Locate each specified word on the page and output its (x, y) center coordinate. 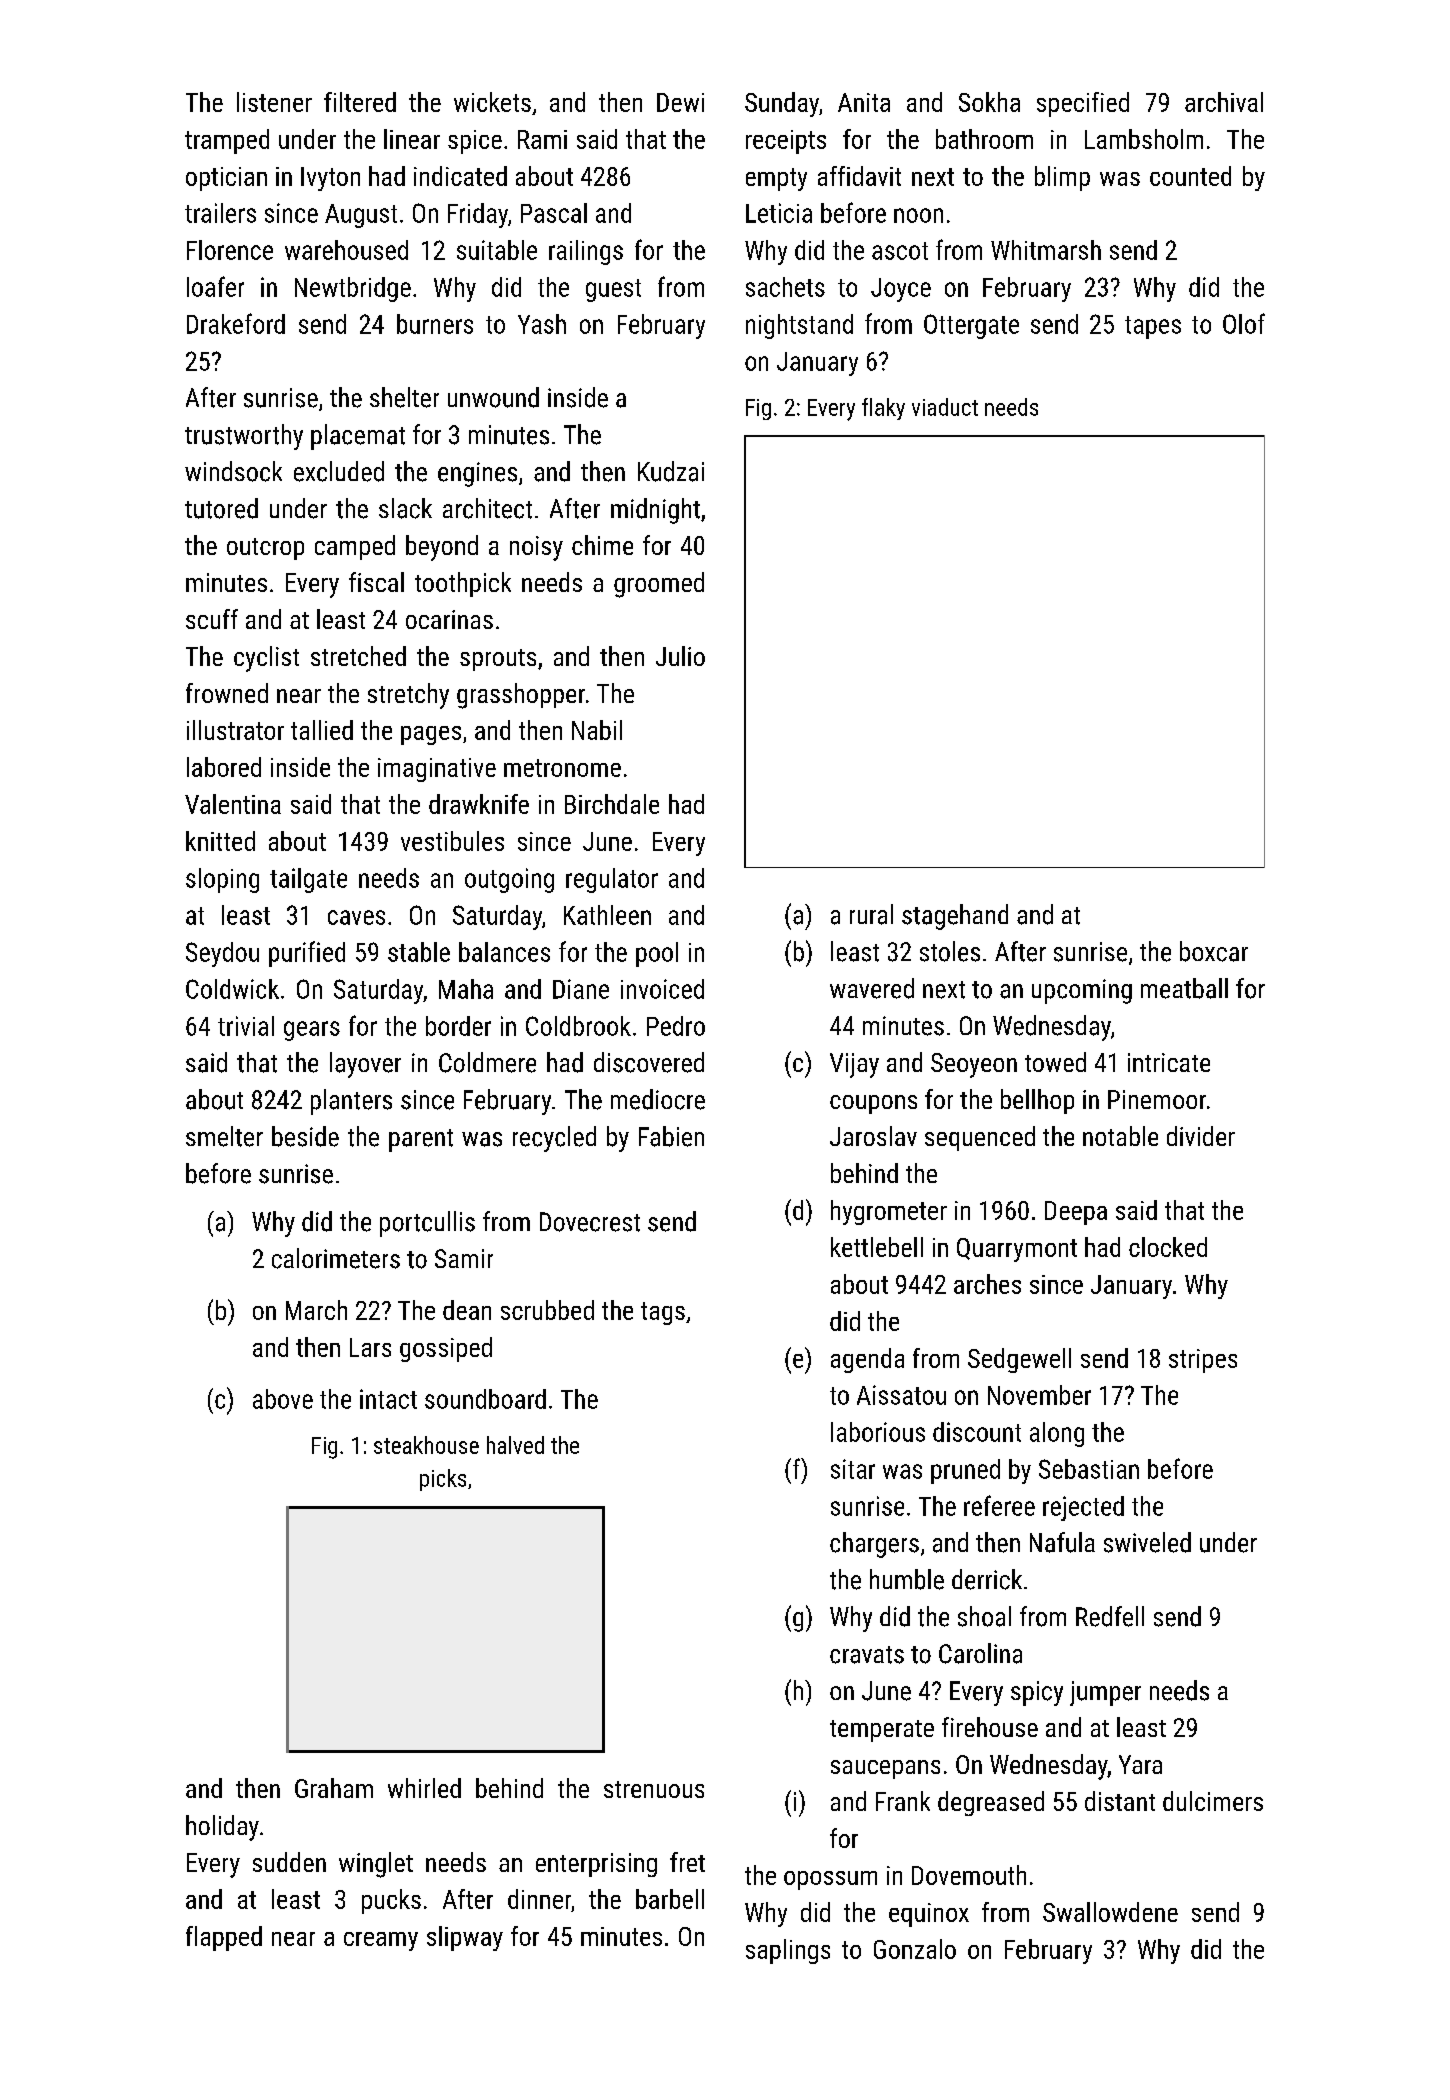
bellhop (1037, 1101)
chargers (874, 1545)
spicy (1037, 1693)
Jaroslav (873, 1136)
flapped (224, 1938)
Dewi (680, 102)
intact (388, 1399)
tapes (1153, 327)
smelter (224, 1136)
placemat (358, 437)
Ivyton (330, 179)
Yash (542, 324)
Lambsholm (1144, 139)
